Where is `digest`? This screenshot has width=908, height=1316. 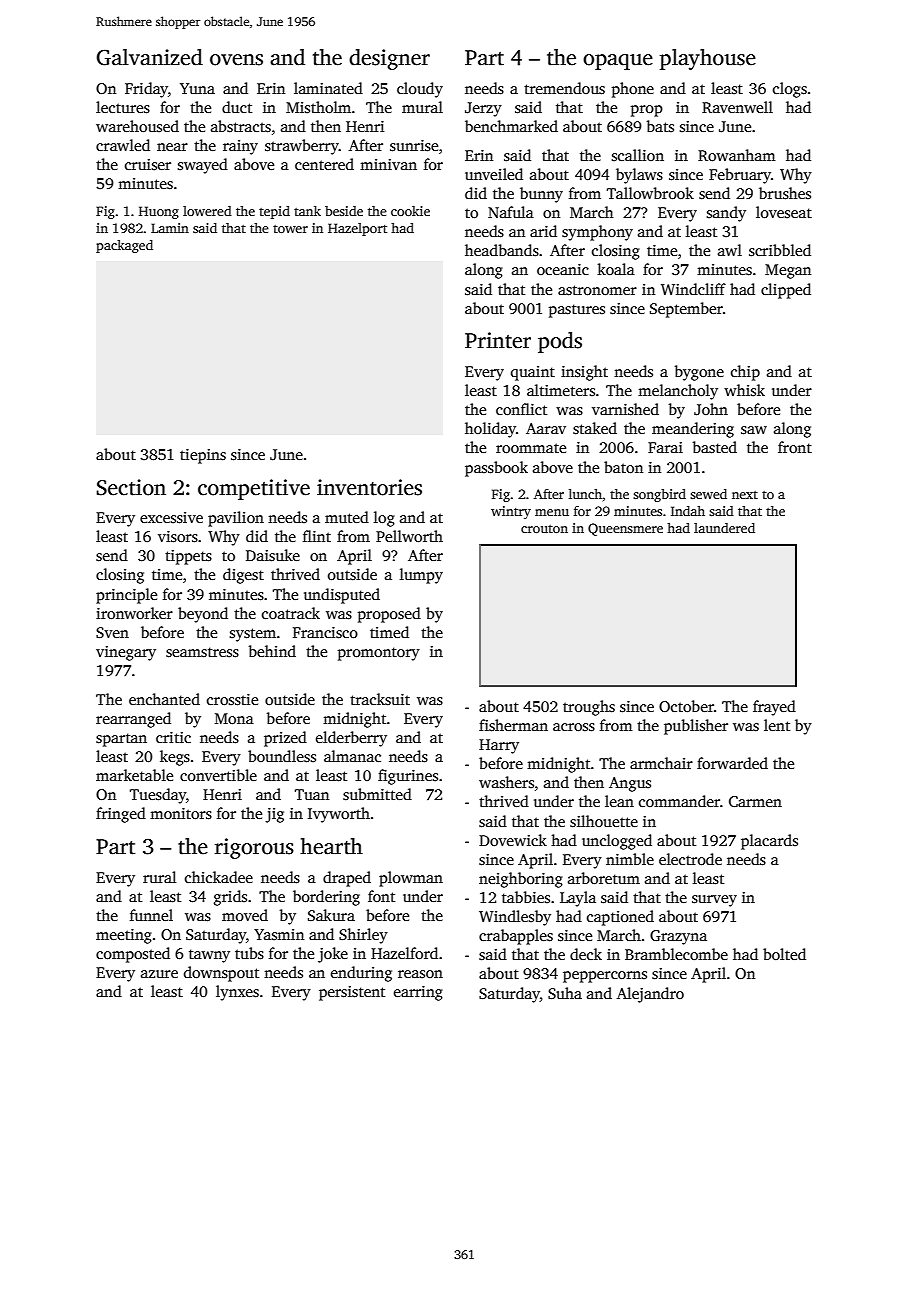
digest is located at coordinates (243, 576).
